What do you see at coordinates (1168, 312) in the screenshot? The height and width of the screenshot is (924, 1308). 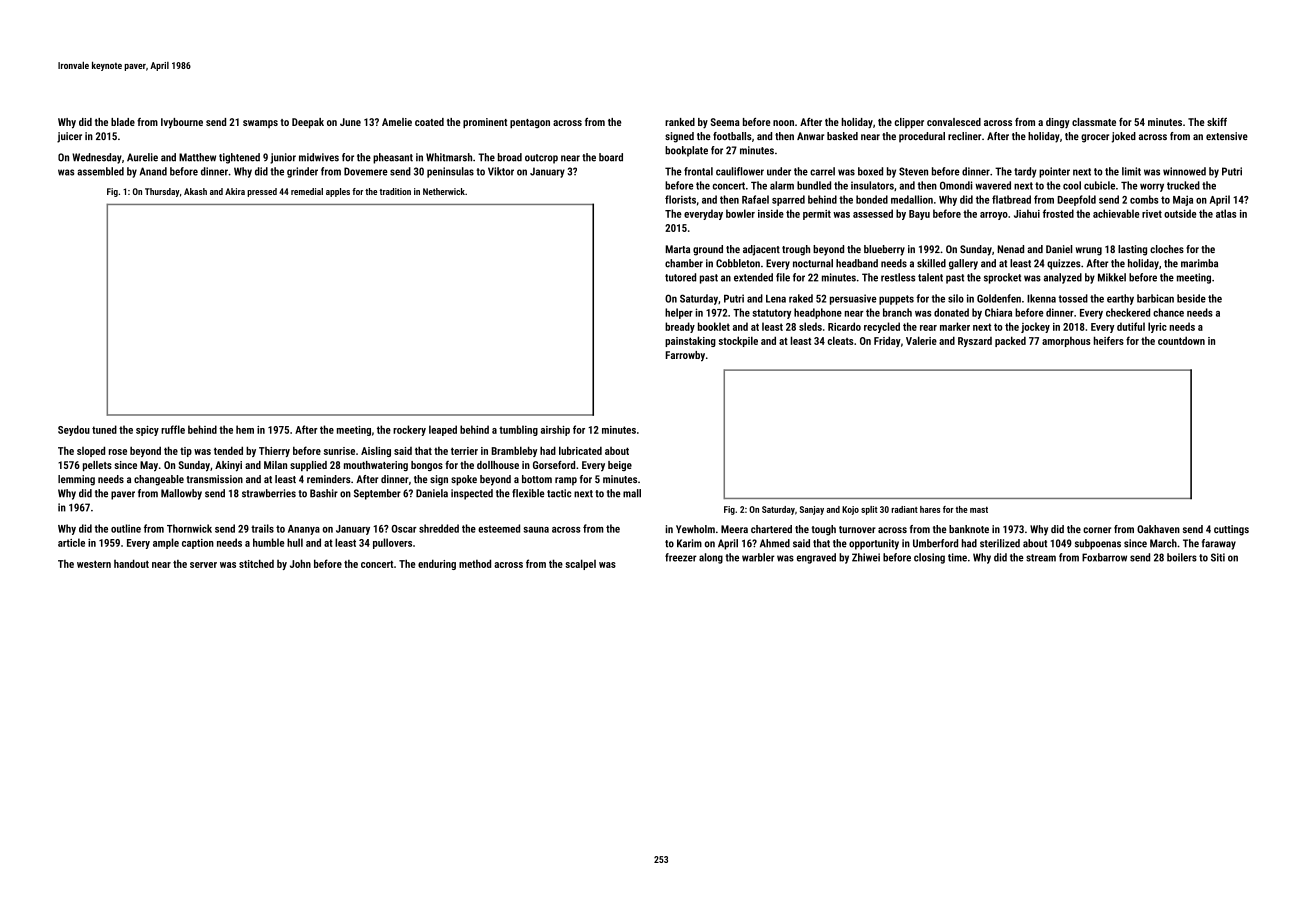 I see `chance` at bounding box center [1168, 312].
